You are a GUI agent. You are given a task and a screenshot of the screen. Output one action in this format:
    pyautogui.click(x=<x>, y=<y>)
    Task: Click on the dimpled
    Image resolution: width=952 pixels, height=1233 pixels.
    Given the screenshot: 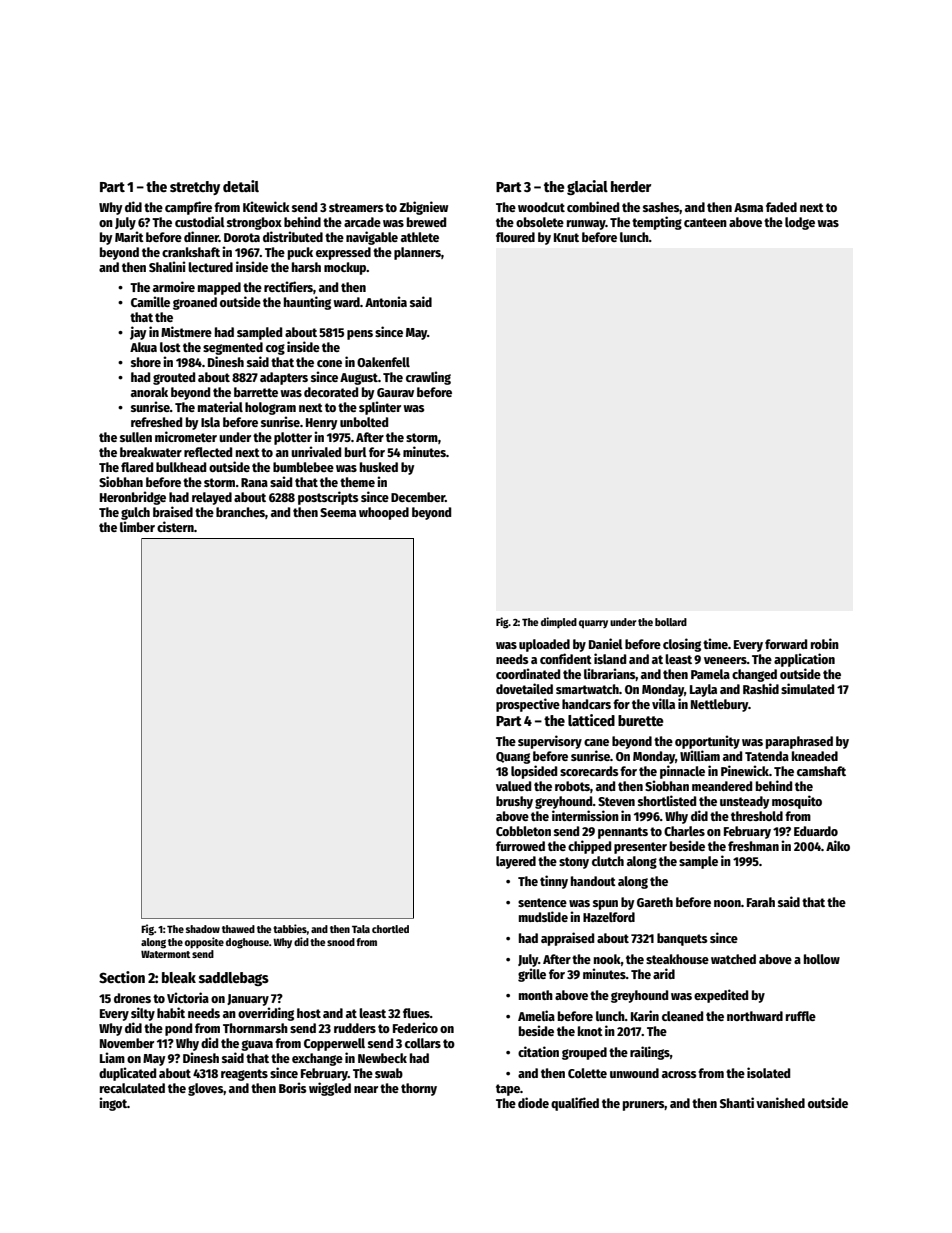 What is the action you would take?
    pyautogui.click(x=559, y=622)
